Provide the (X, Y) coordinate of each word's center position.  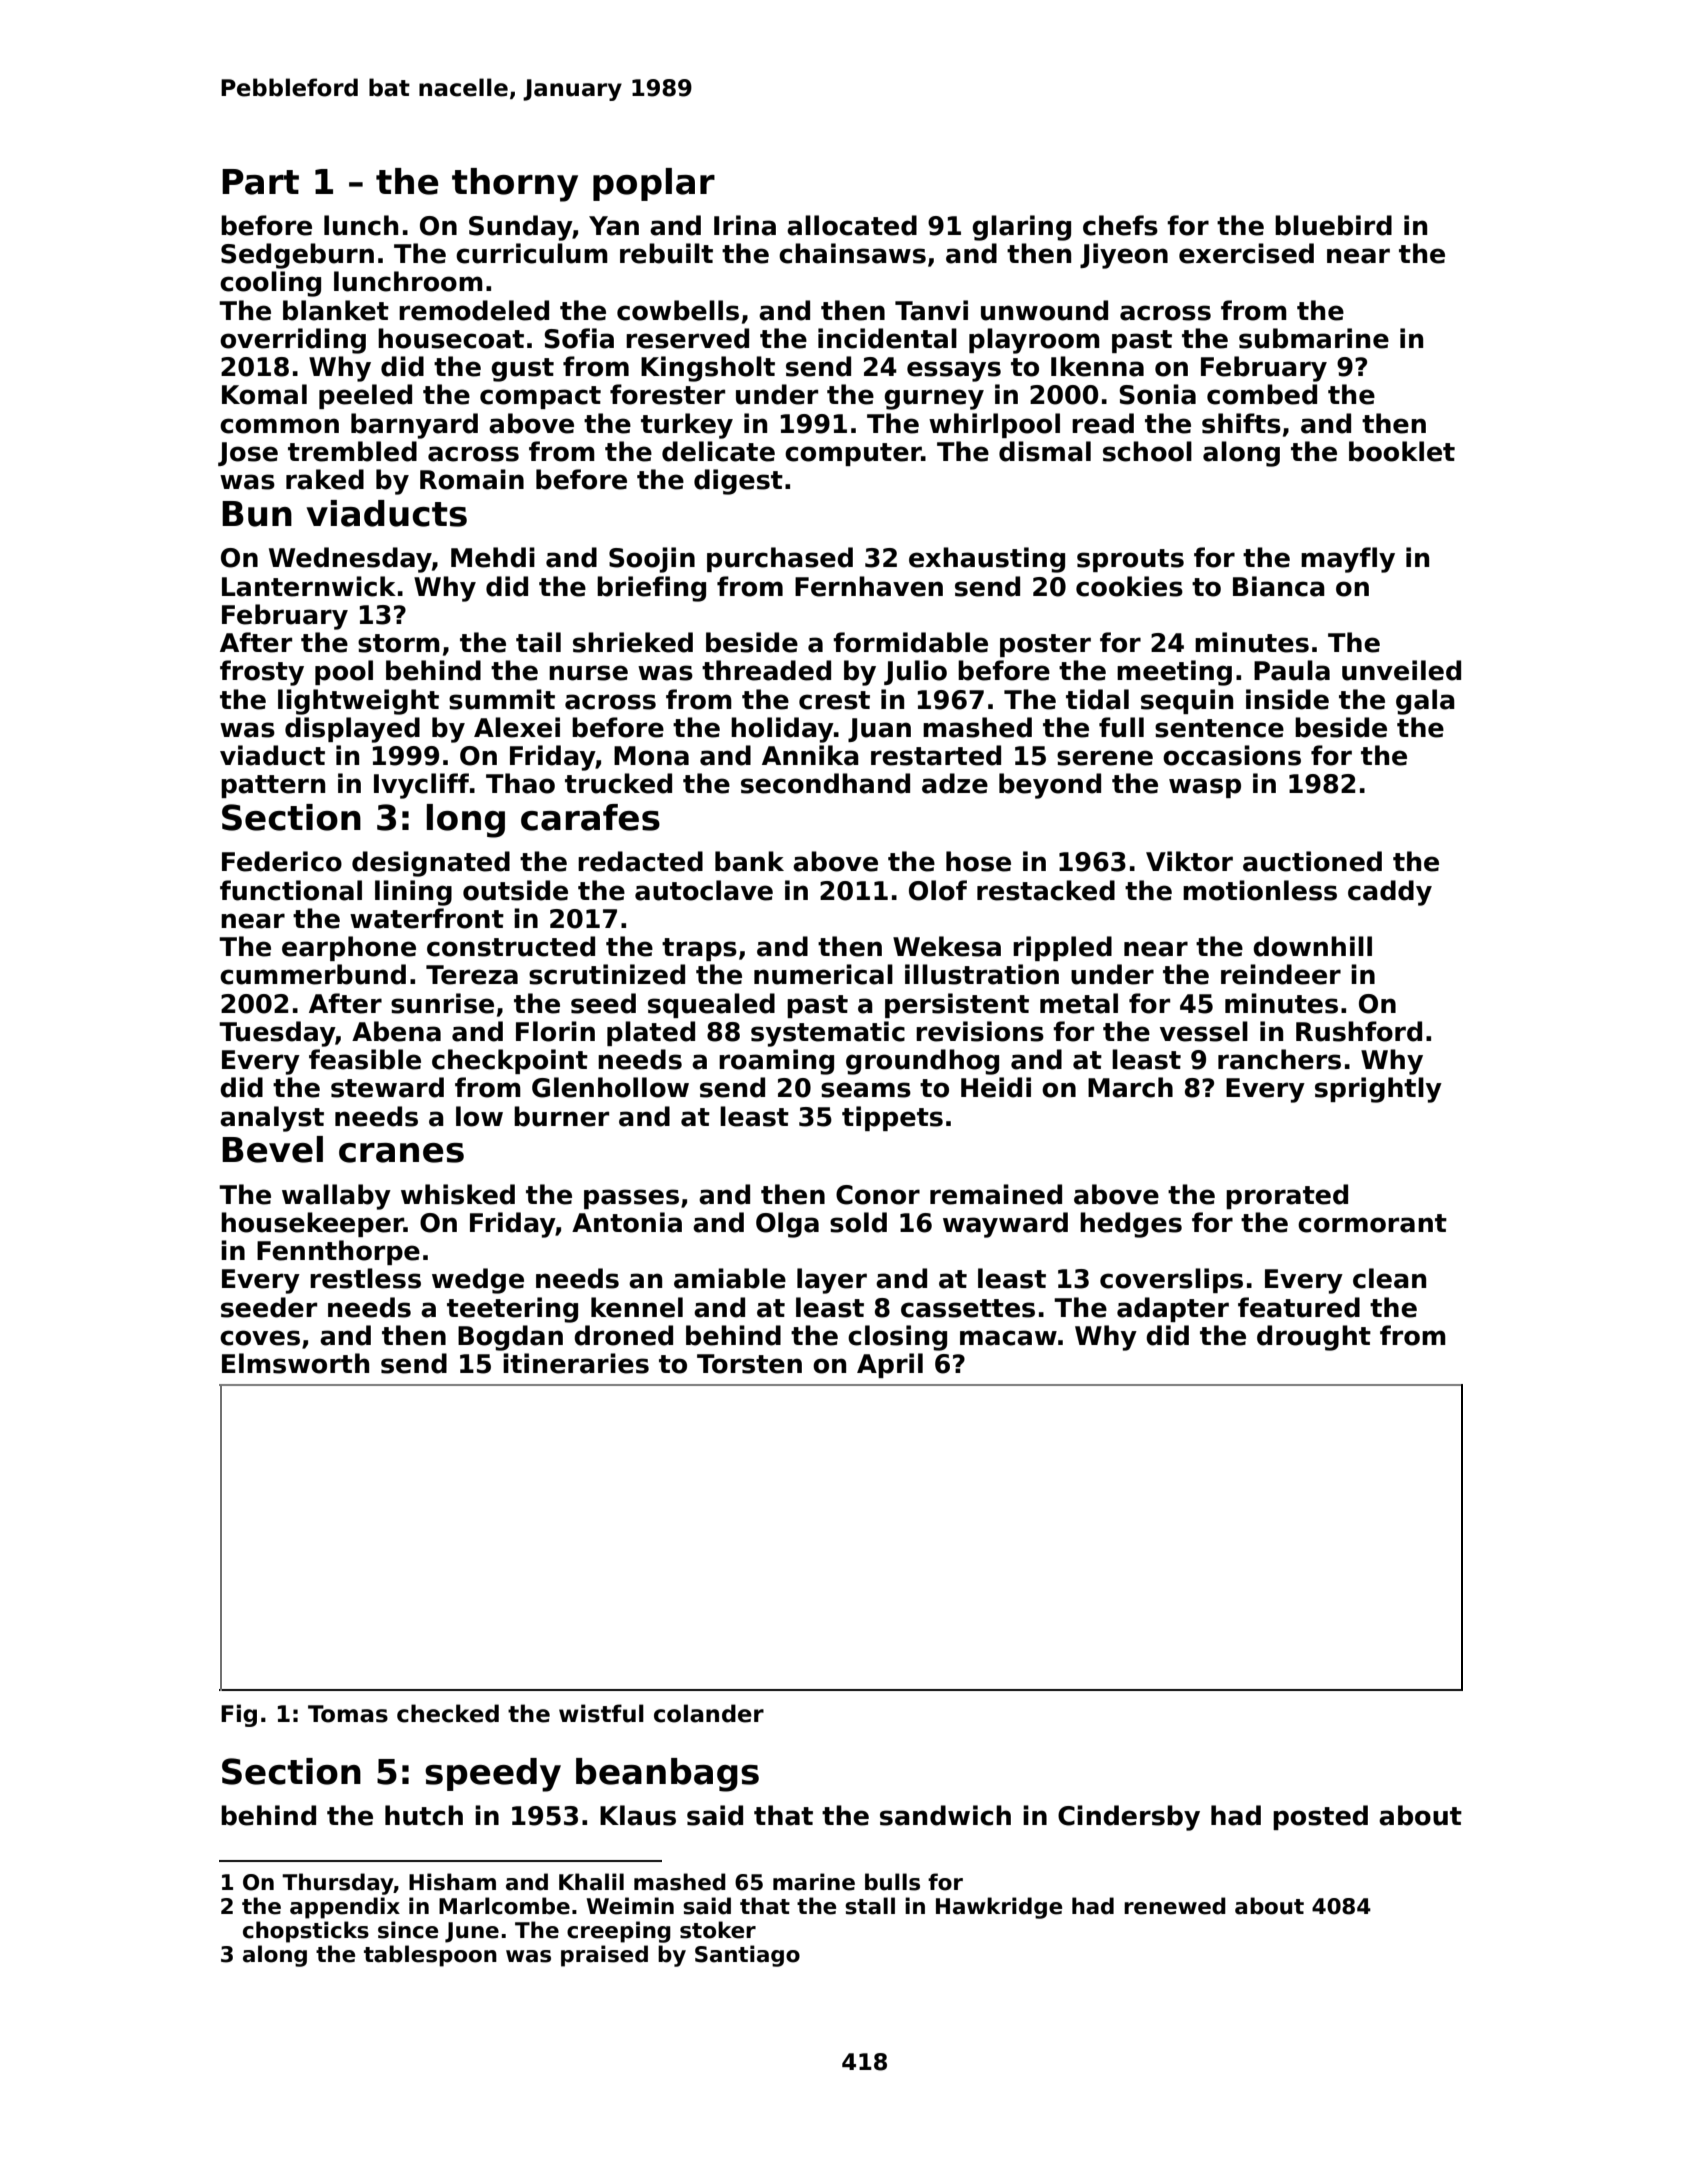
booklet (1402, 451)
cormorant (1372, 1223)
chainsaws (852, 253)
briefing (651, 589)
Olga (787, 1225)
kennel (637, 1307)
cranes (401, 1153)
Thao (520, 783)
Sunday (521, 228)
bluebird (1333, 225)
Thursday (338, 1884)
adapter (1173, 1309)
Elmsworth (295, 1363)
